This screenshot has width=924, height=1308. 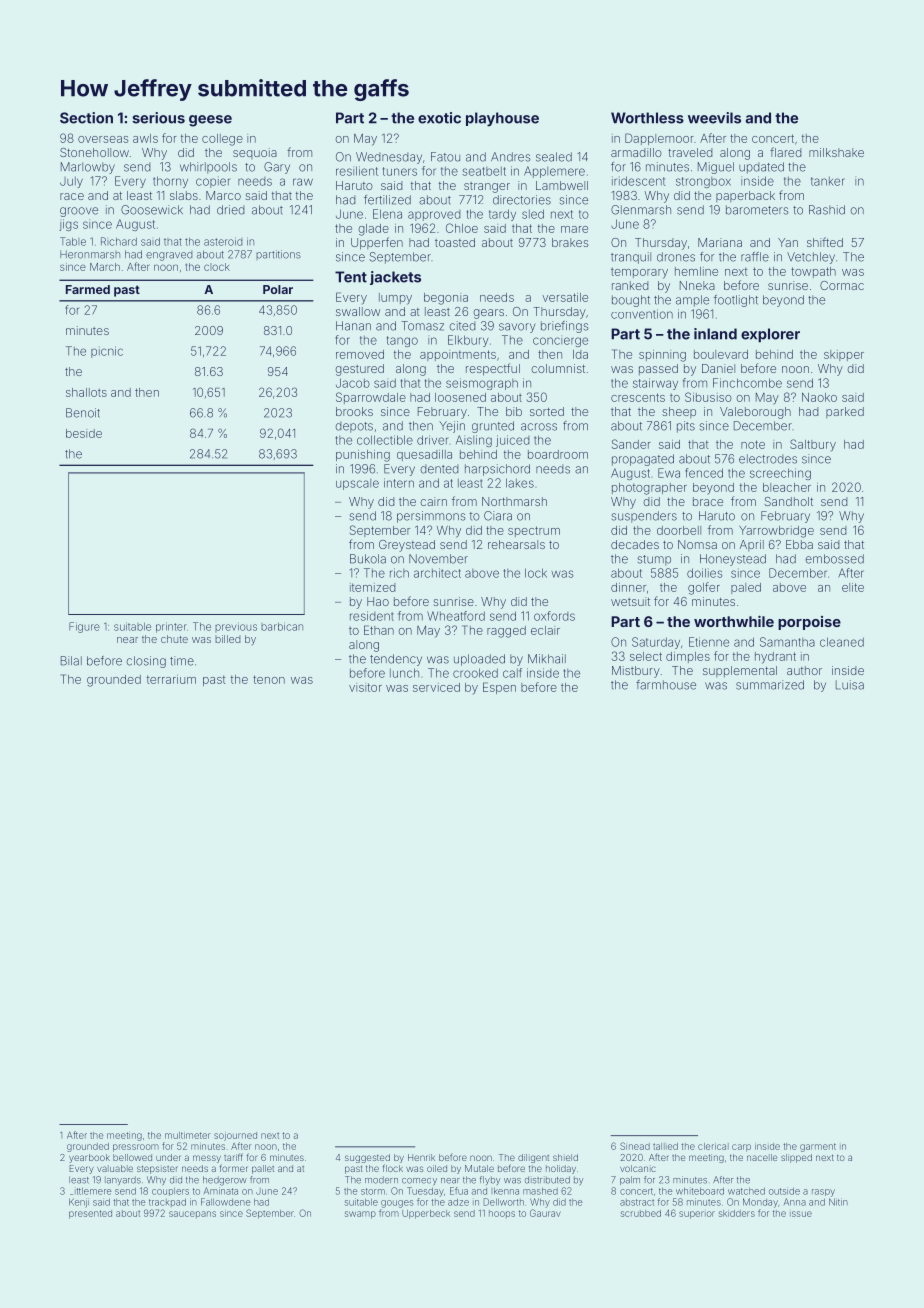 What do you see at coordinates (192, 1214) in the screenshot?
I see `saucepans` at bounding box center [192, 1214].
